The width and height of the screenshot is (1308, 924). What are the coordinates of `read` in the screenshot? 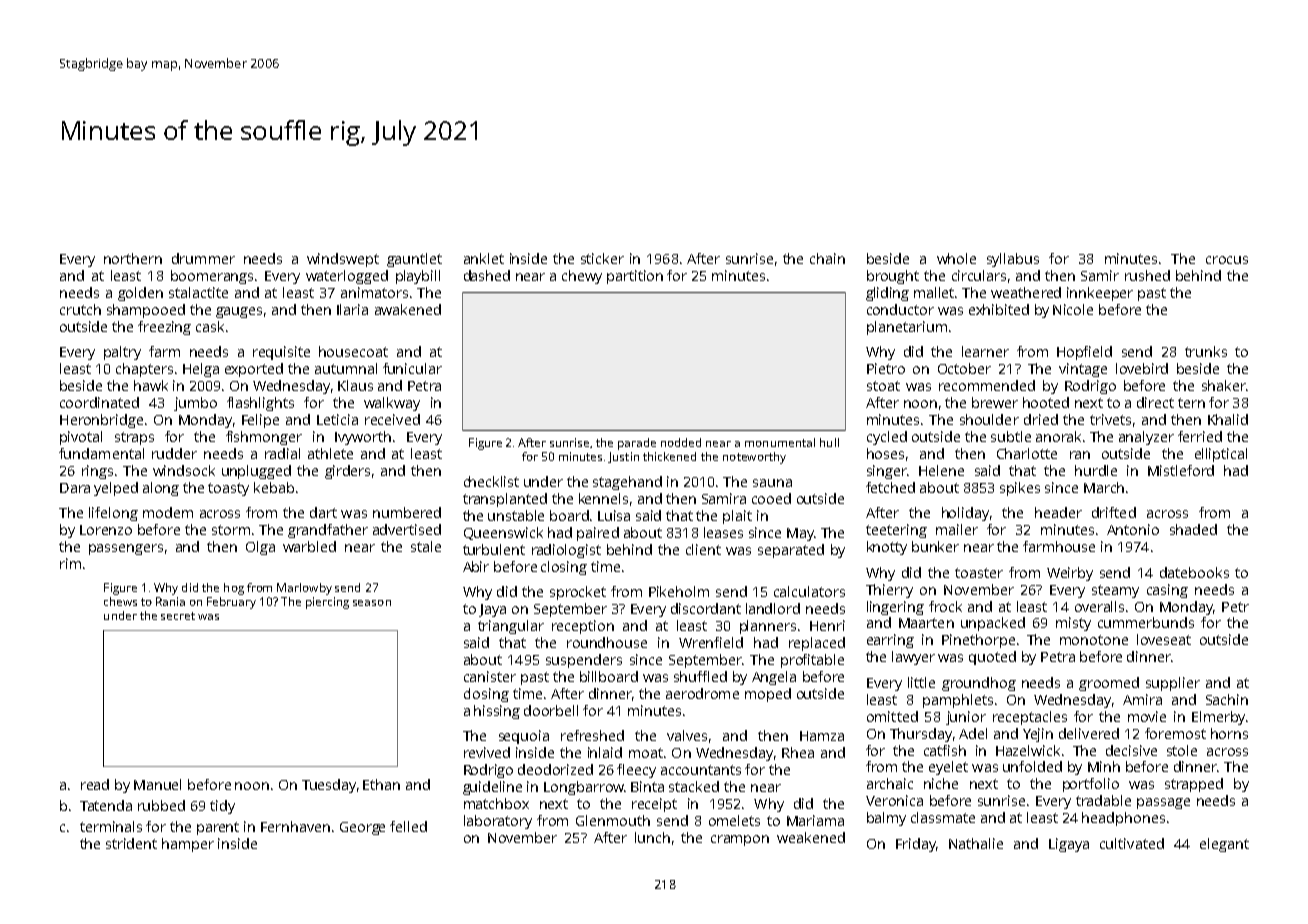 It's located at (95, 784).
